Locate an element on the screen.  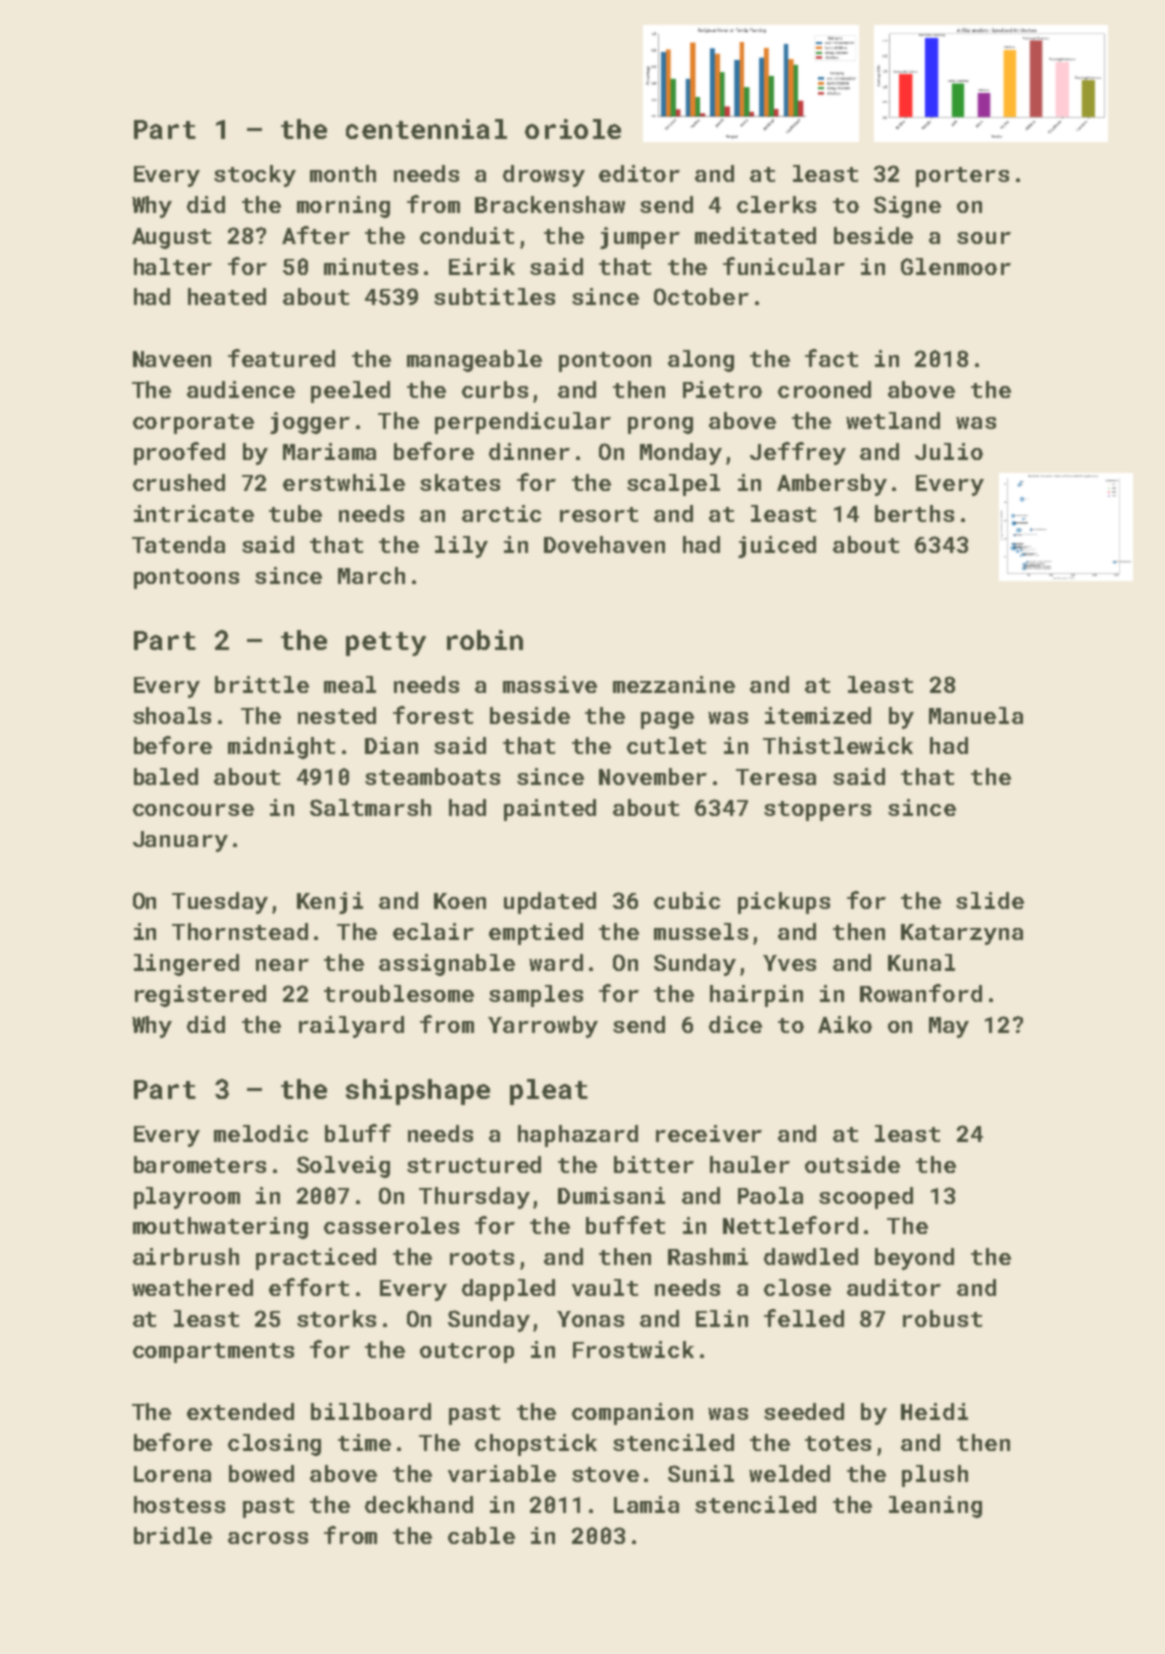
stoppers is located at coordinates (817, 811).
